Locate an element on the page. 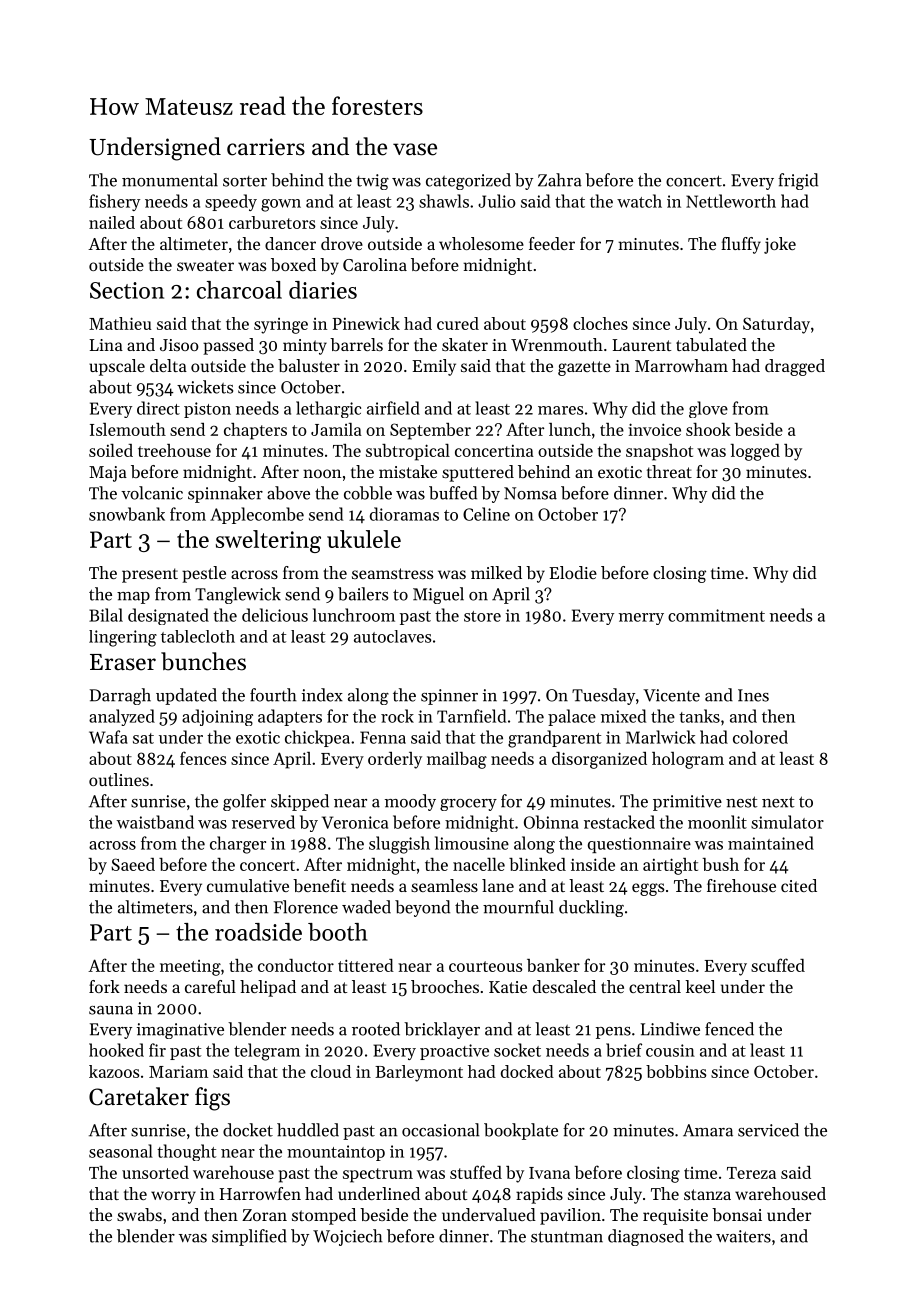  joke is located at coordinates (780, 245).
